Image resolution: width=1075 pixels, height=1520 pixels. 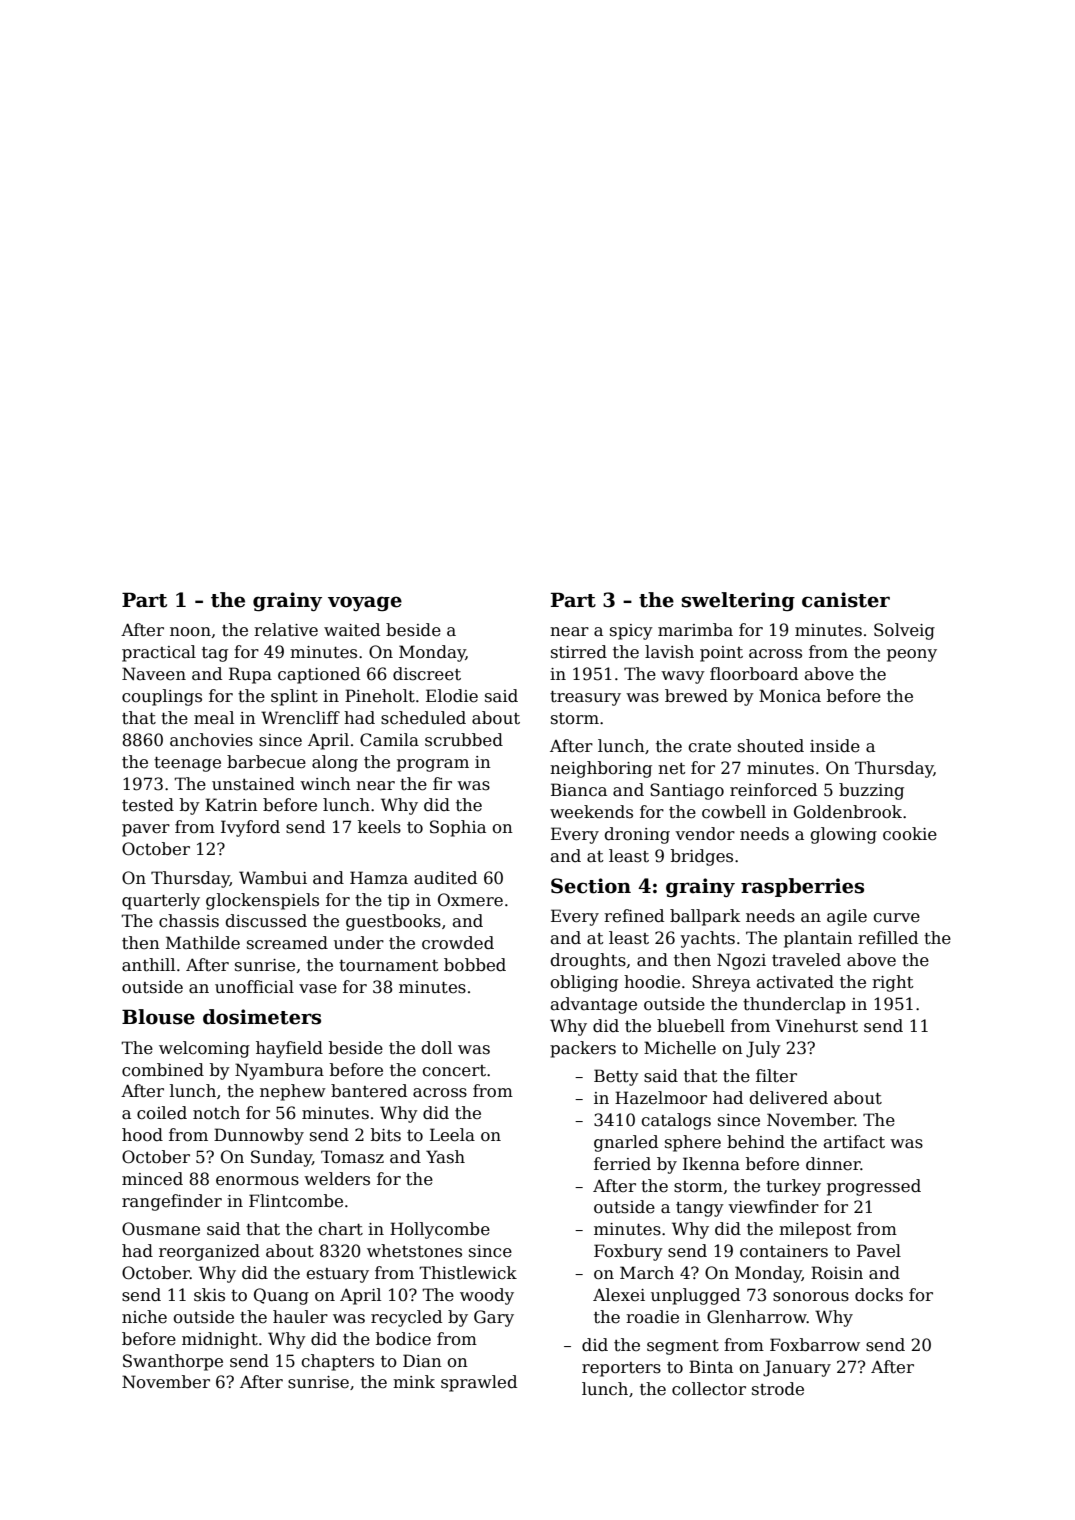 I want to click on Section, so click(x=591, y=886).
